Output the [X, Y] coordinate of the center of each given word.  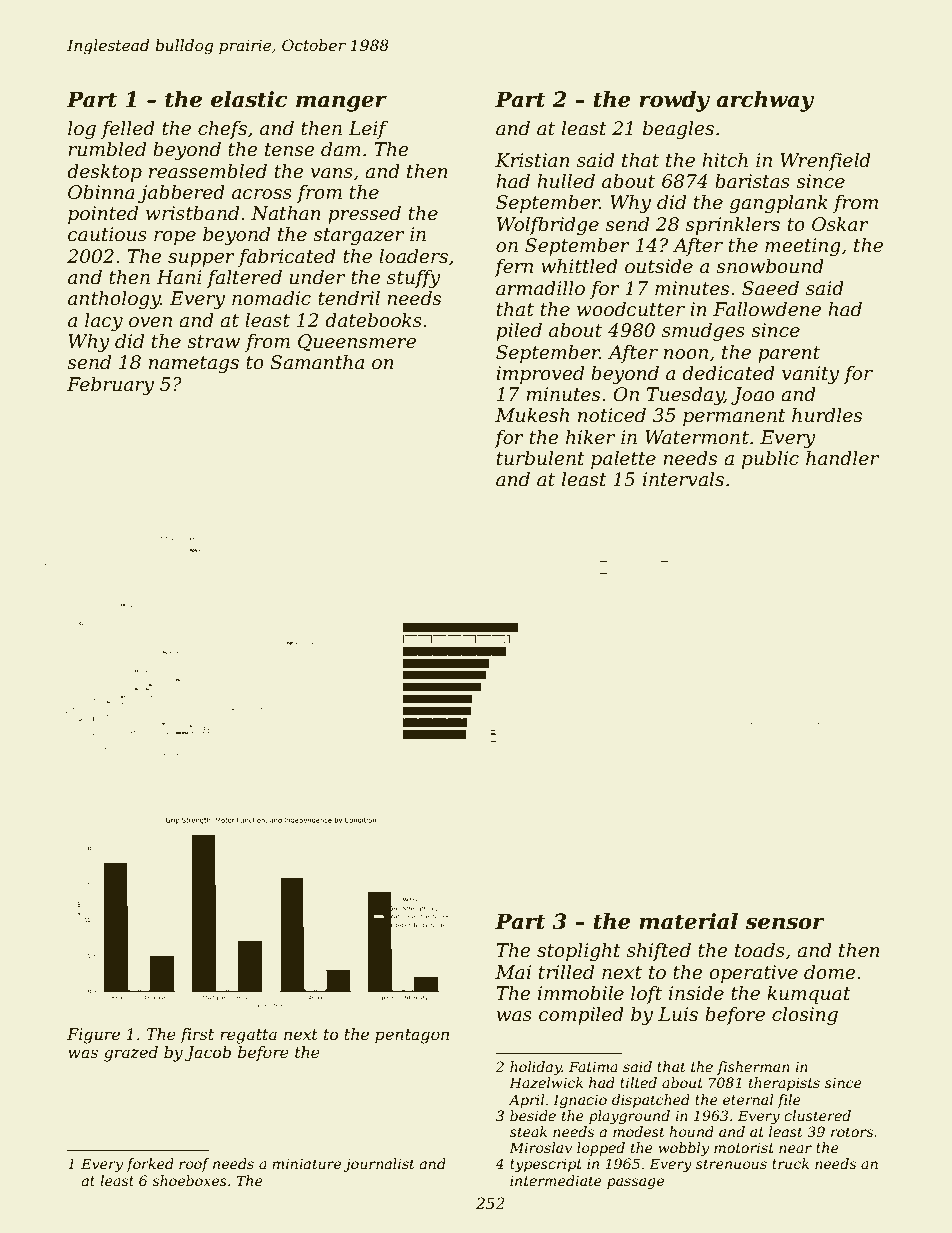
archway [765, 101]
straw [213, 342]
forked [150, 1165]
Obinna [101, 192]
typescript [546, 1165]
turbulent [541, 458]
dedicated [728, 373]
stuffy [414, 279]
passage [635, 1183]
